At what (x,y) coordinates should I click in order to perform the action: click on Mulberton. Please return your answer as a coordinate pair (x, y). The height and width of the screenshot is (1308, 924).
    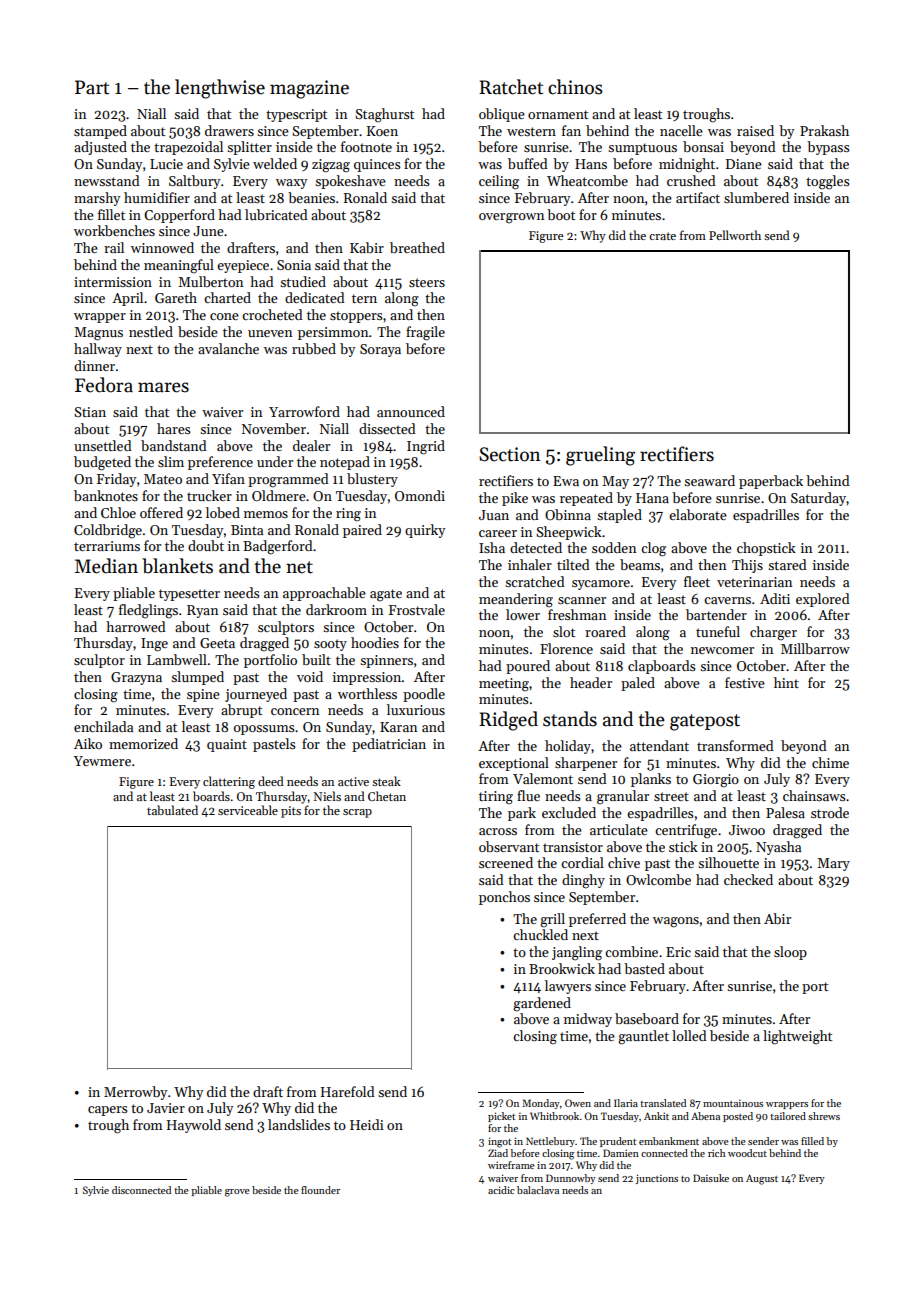
    Looking at the image, I should click on (210, 281).
